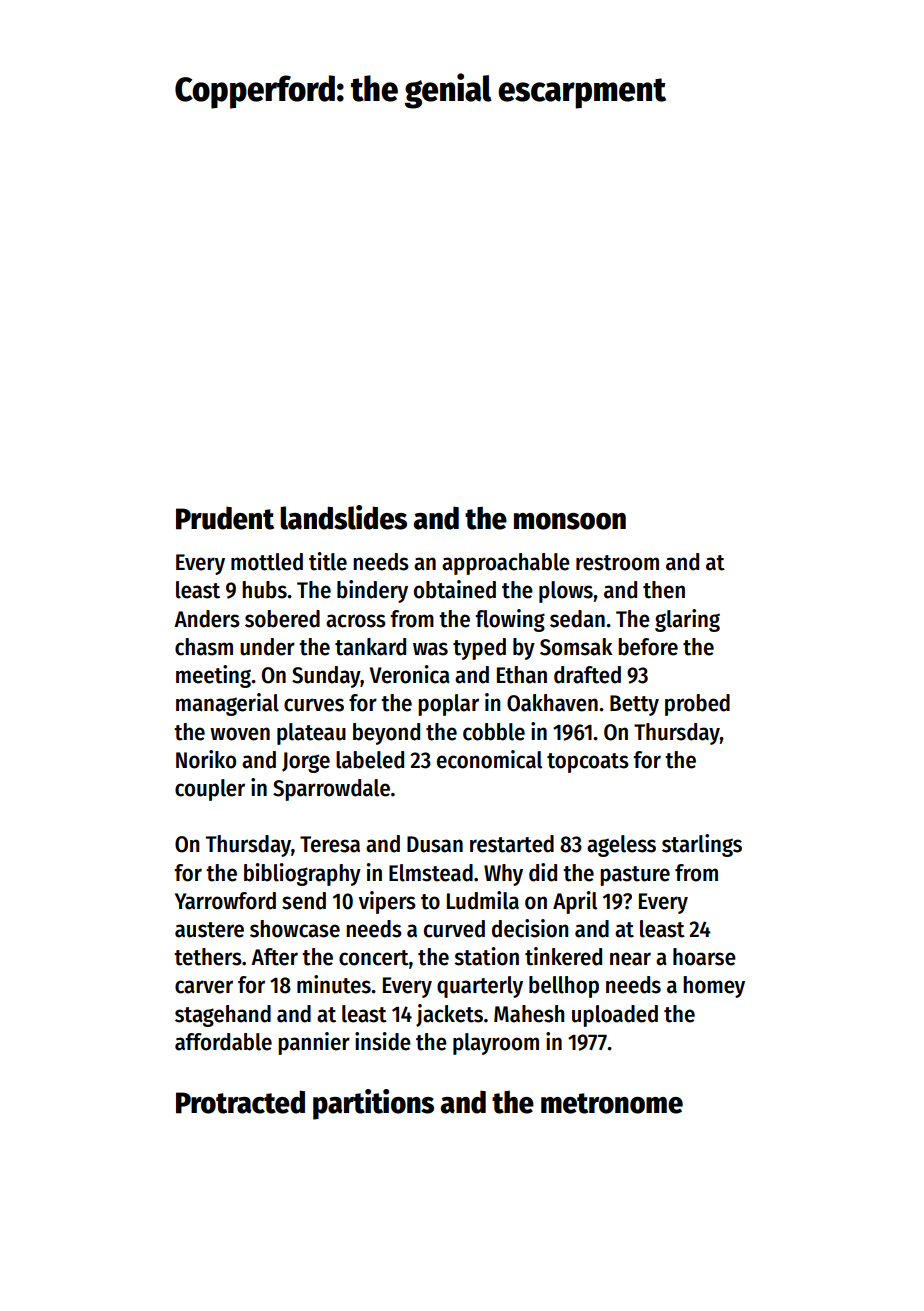 The image size is (924, 1311). What do you see at coordinates (311, 734) in the image?
I see `plateau` at bounding box center [311, 734].
